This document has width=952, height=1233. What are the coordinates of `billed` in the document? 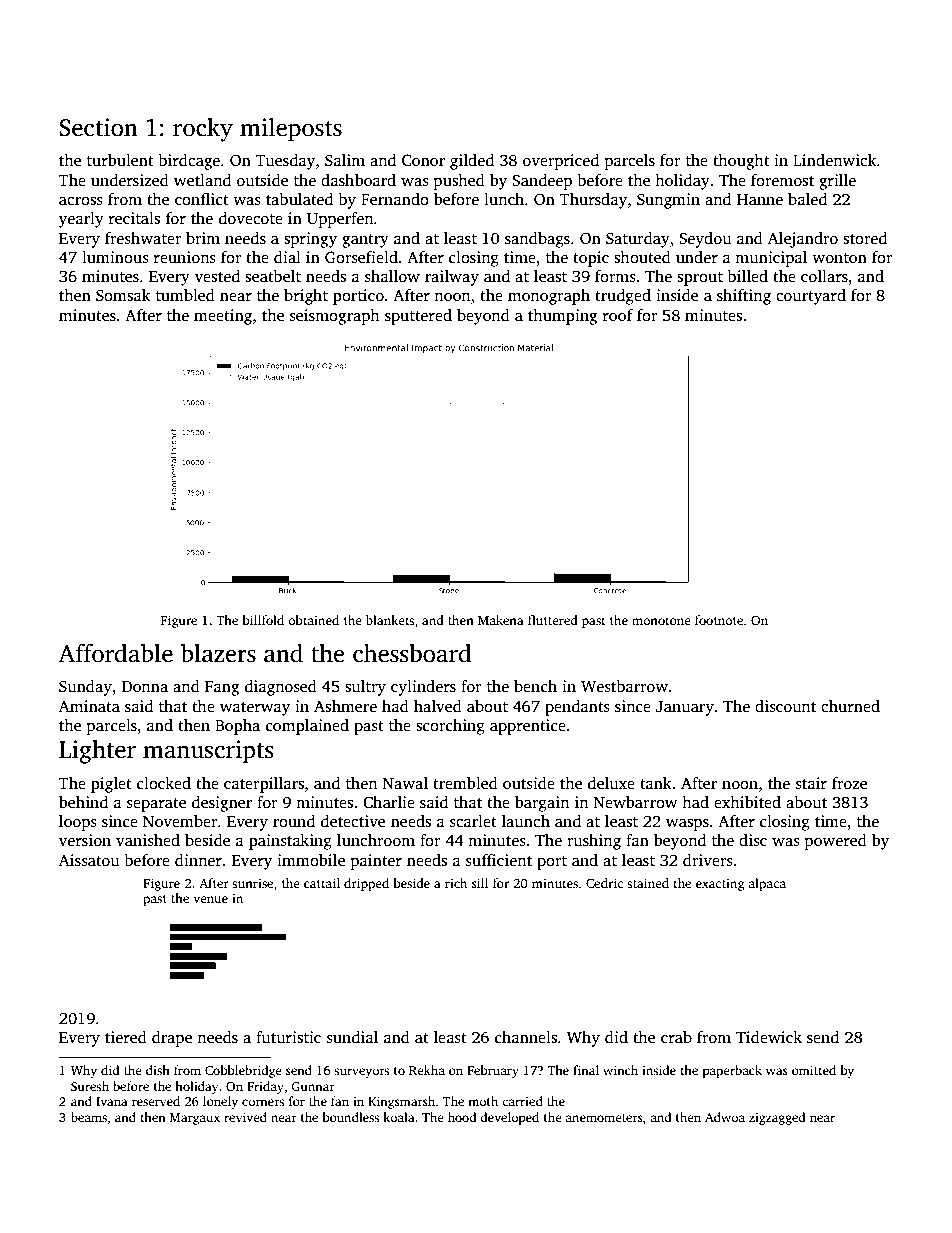 It's located at (747, 276).
